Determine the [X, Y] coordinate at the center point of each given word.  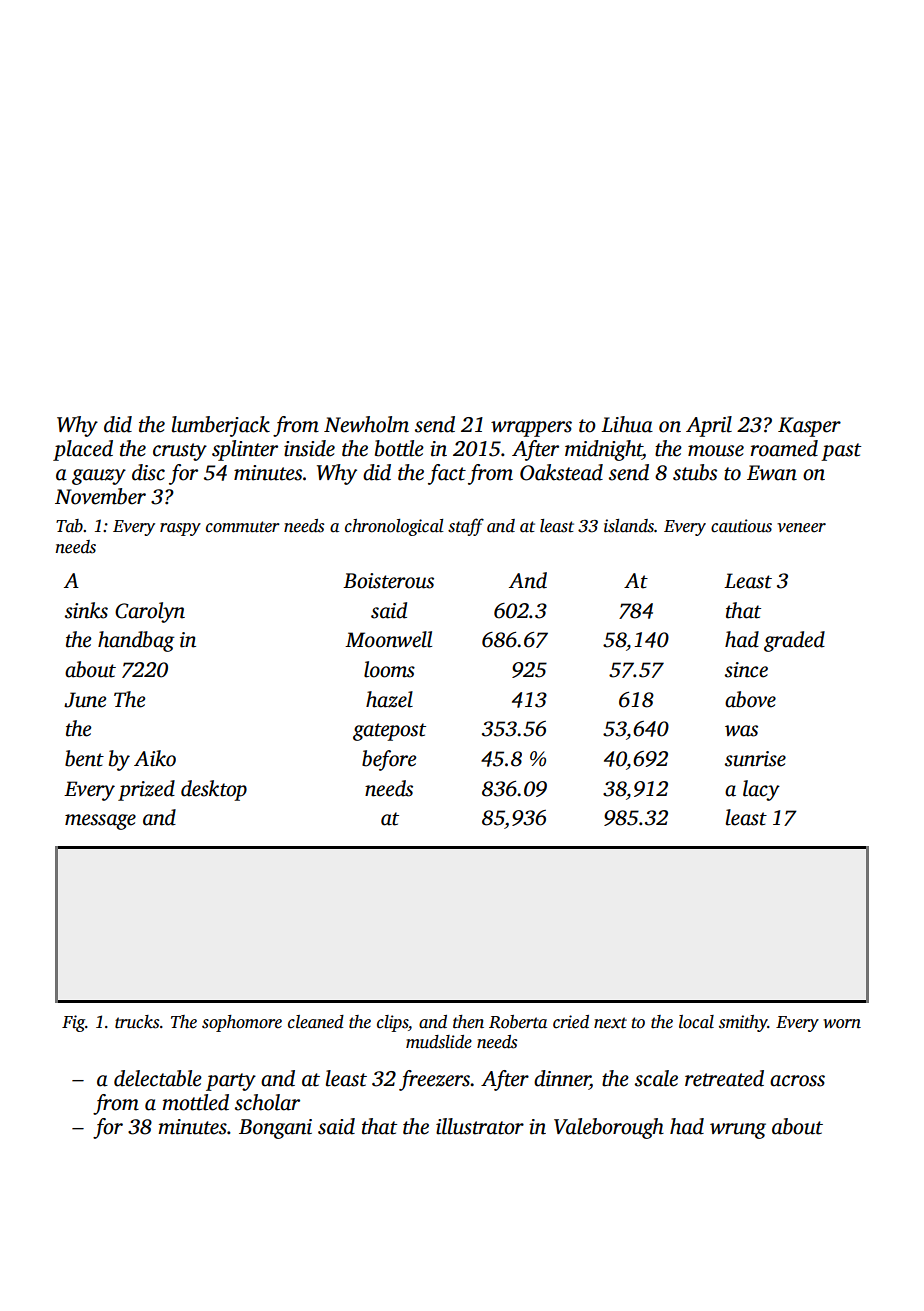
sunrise [755, 759]
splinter [245, 450]
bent [84, 758]
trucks [137, 1022]
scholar [267, 1102]
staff [466, 527]
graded [794, 641]
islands [629, 526]
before [389, 760]
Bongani [275, 1129]
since [746, 670]
